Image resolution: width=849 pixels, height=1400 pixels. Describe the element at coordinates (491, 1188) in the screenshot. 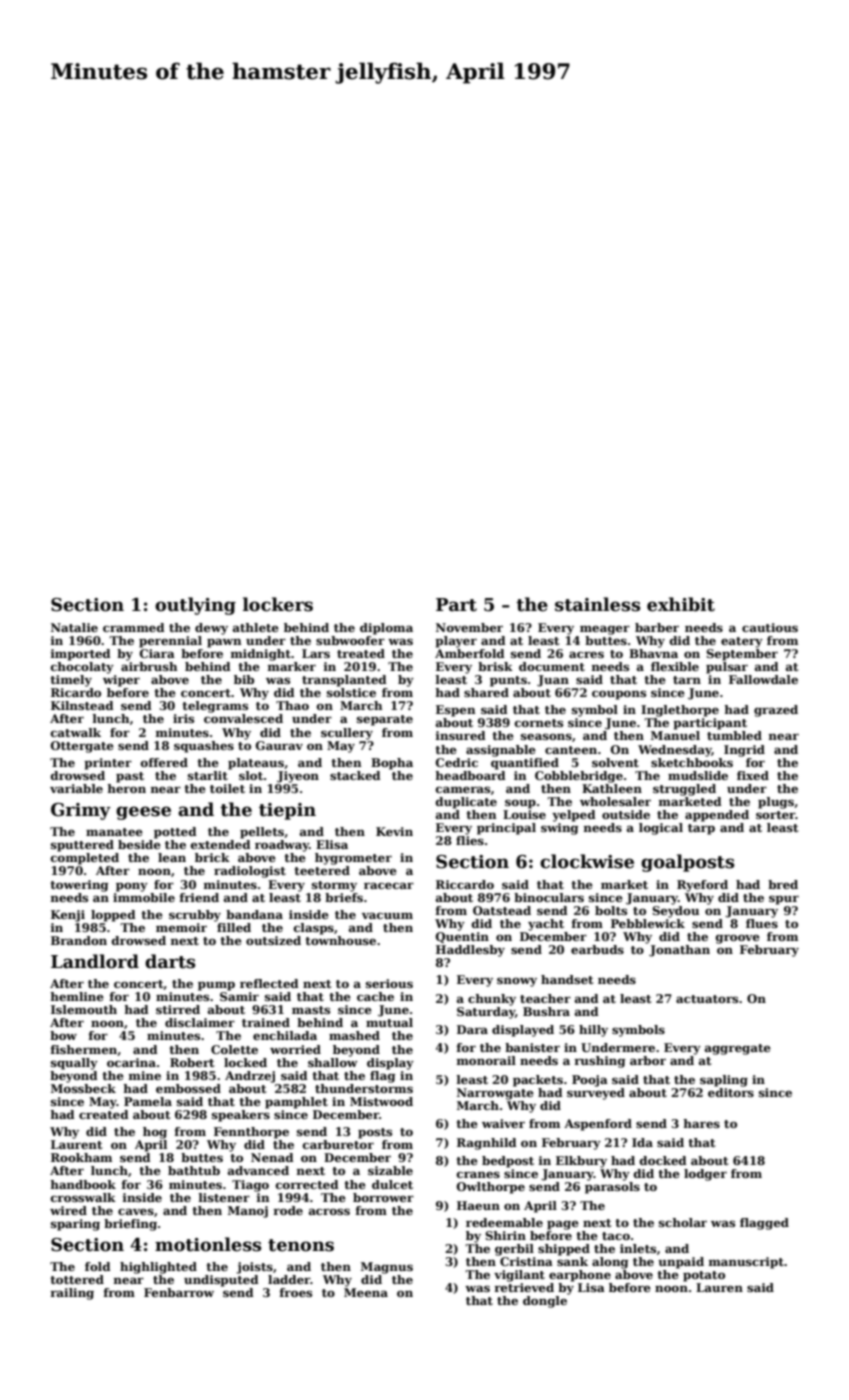

I see `Owlthorpe` at that location.
